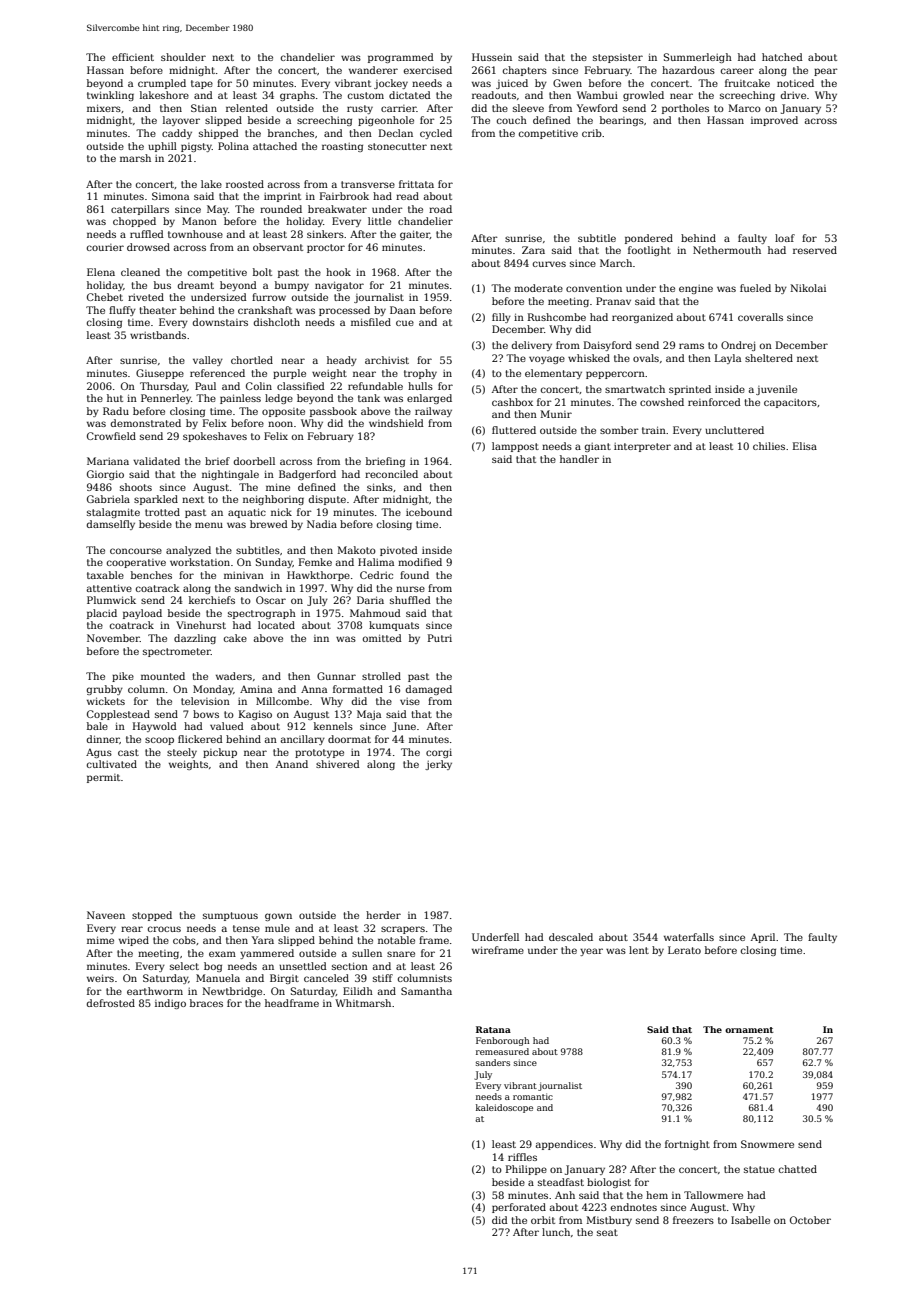 This page has height=1308, width=924. Describe the element at coordinates (110, 1003) in the page. I see `defrosted` at that location.
